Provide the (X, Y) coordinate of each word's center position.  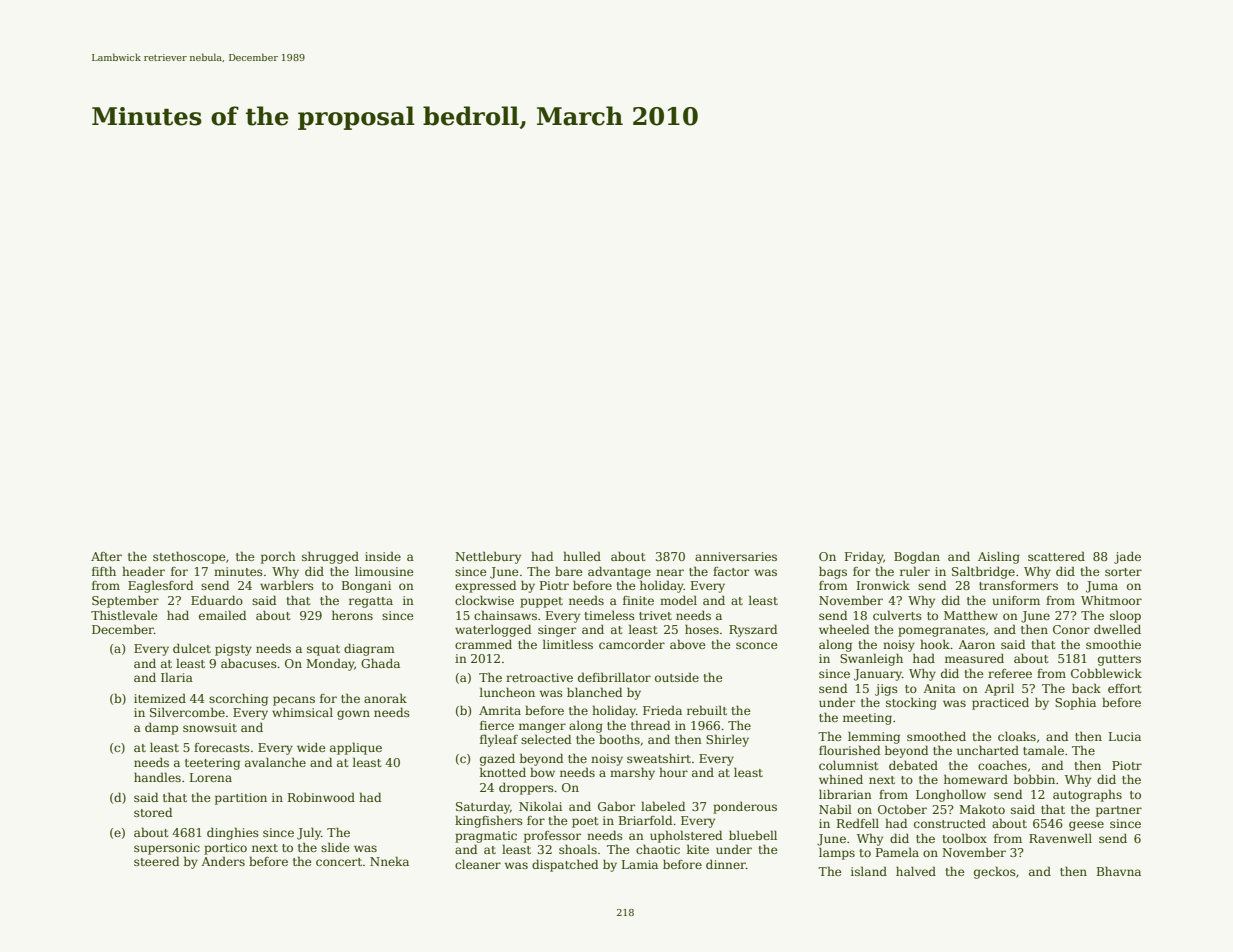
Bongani (366, 587)
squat (323, 650)
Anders (223, 861)
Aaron (976, 644)
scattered (1056, 556)
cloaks (1017, 736)
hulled (582, 556)
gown (353, 715)
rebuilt (707, 710)
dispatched (565, 865)
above (688, 644)
